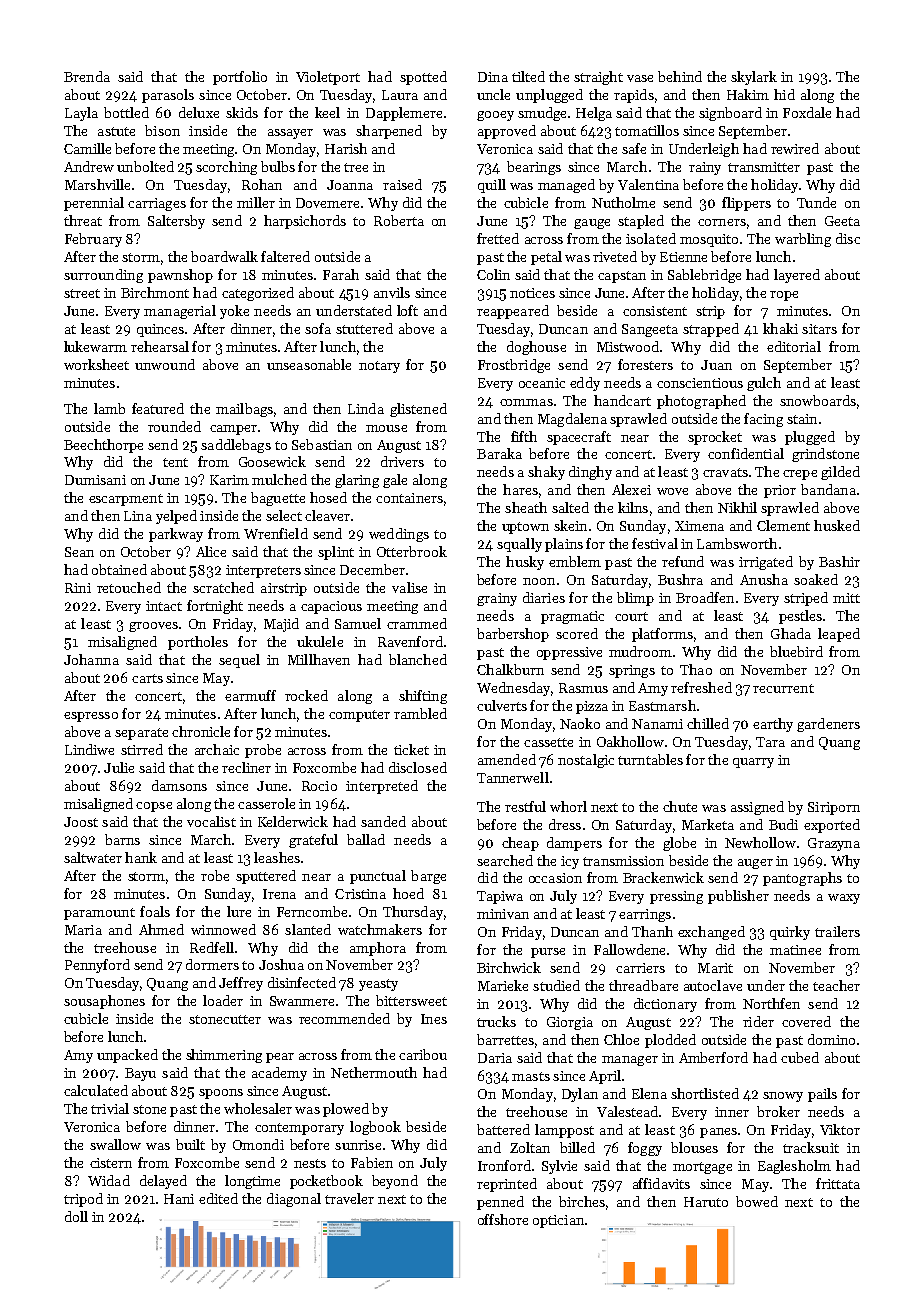 The image size is (924, 1308). Describe the element at coordinates (711, 933) in the document. I see `exchanged` at that location.
